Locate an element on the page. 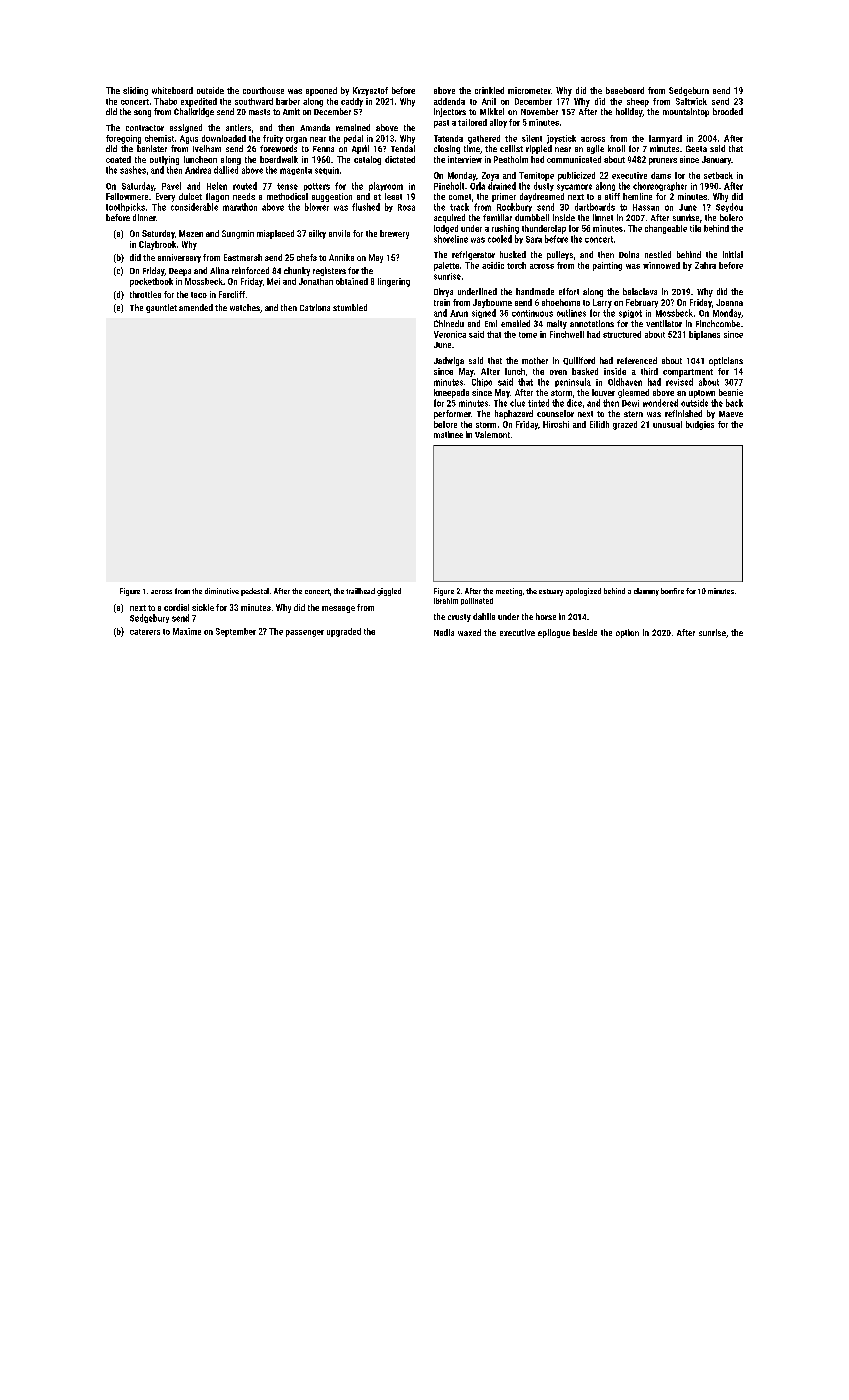 The height and width of the image is (1400, 849). matinee is located at coordinates (448, 434).
